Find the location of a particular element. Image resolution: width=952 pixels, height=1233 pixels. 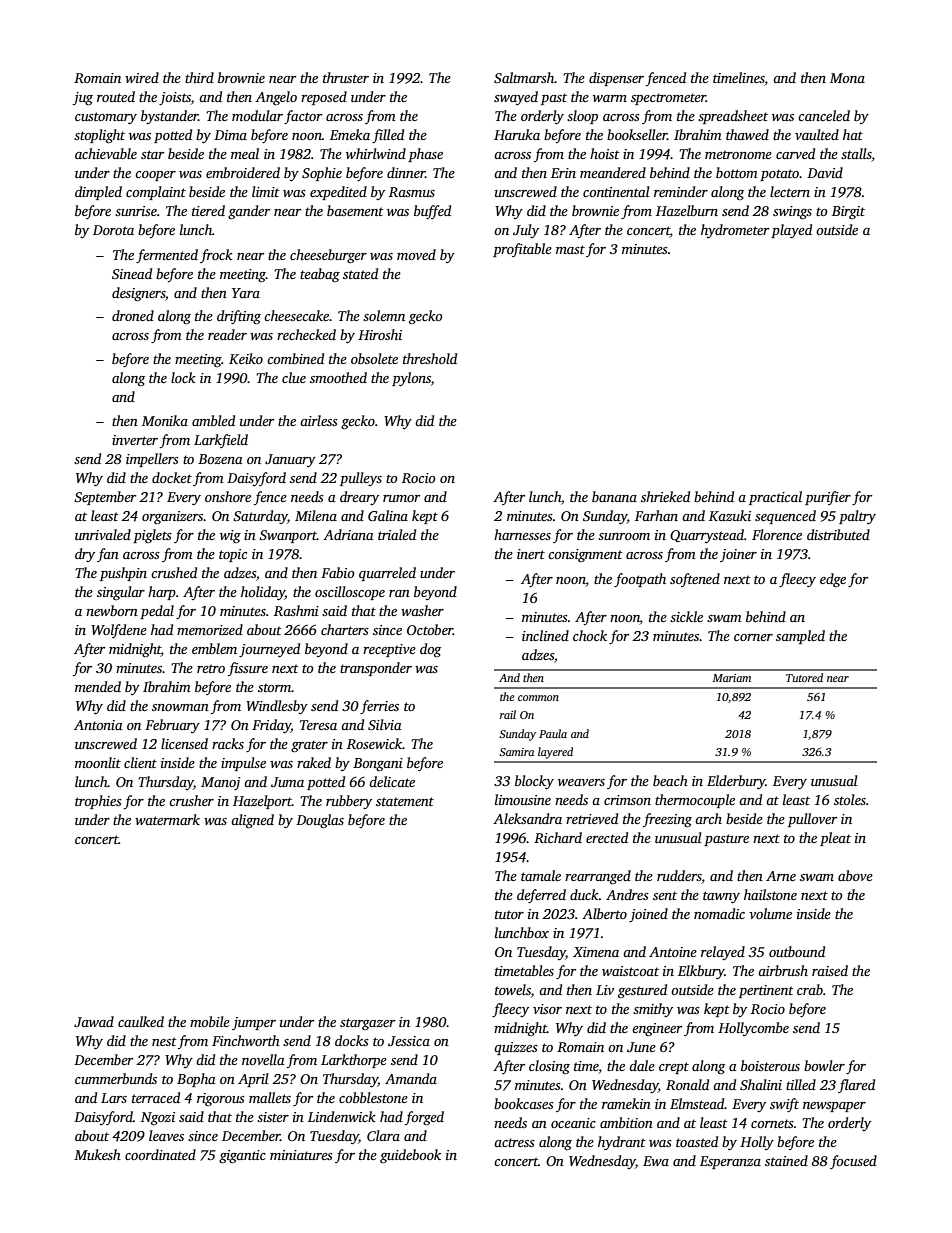

frock is located at coordinates (216, 256).
